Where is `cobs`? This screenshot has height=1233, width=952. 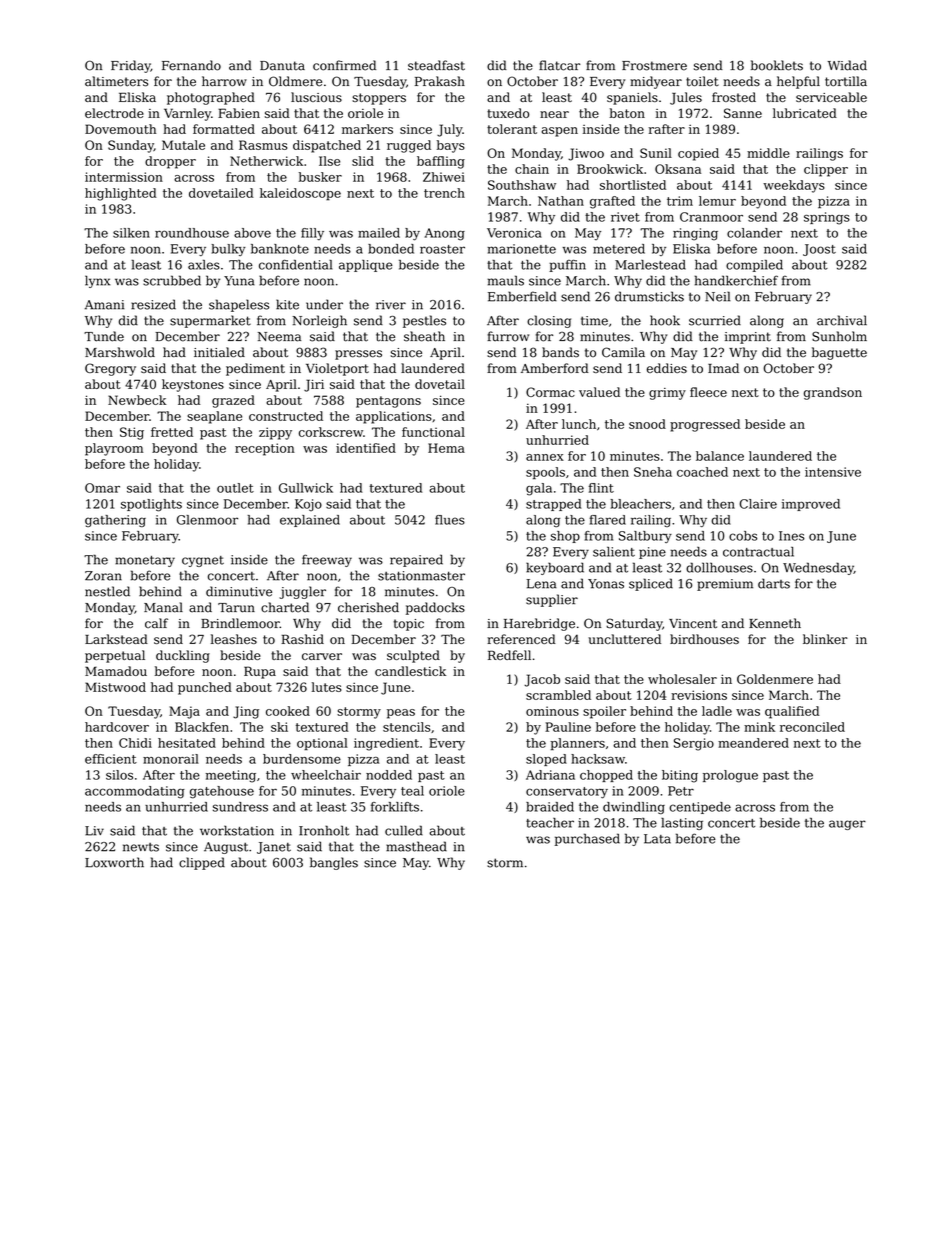
cobs is located at coordinates (743, 536).
